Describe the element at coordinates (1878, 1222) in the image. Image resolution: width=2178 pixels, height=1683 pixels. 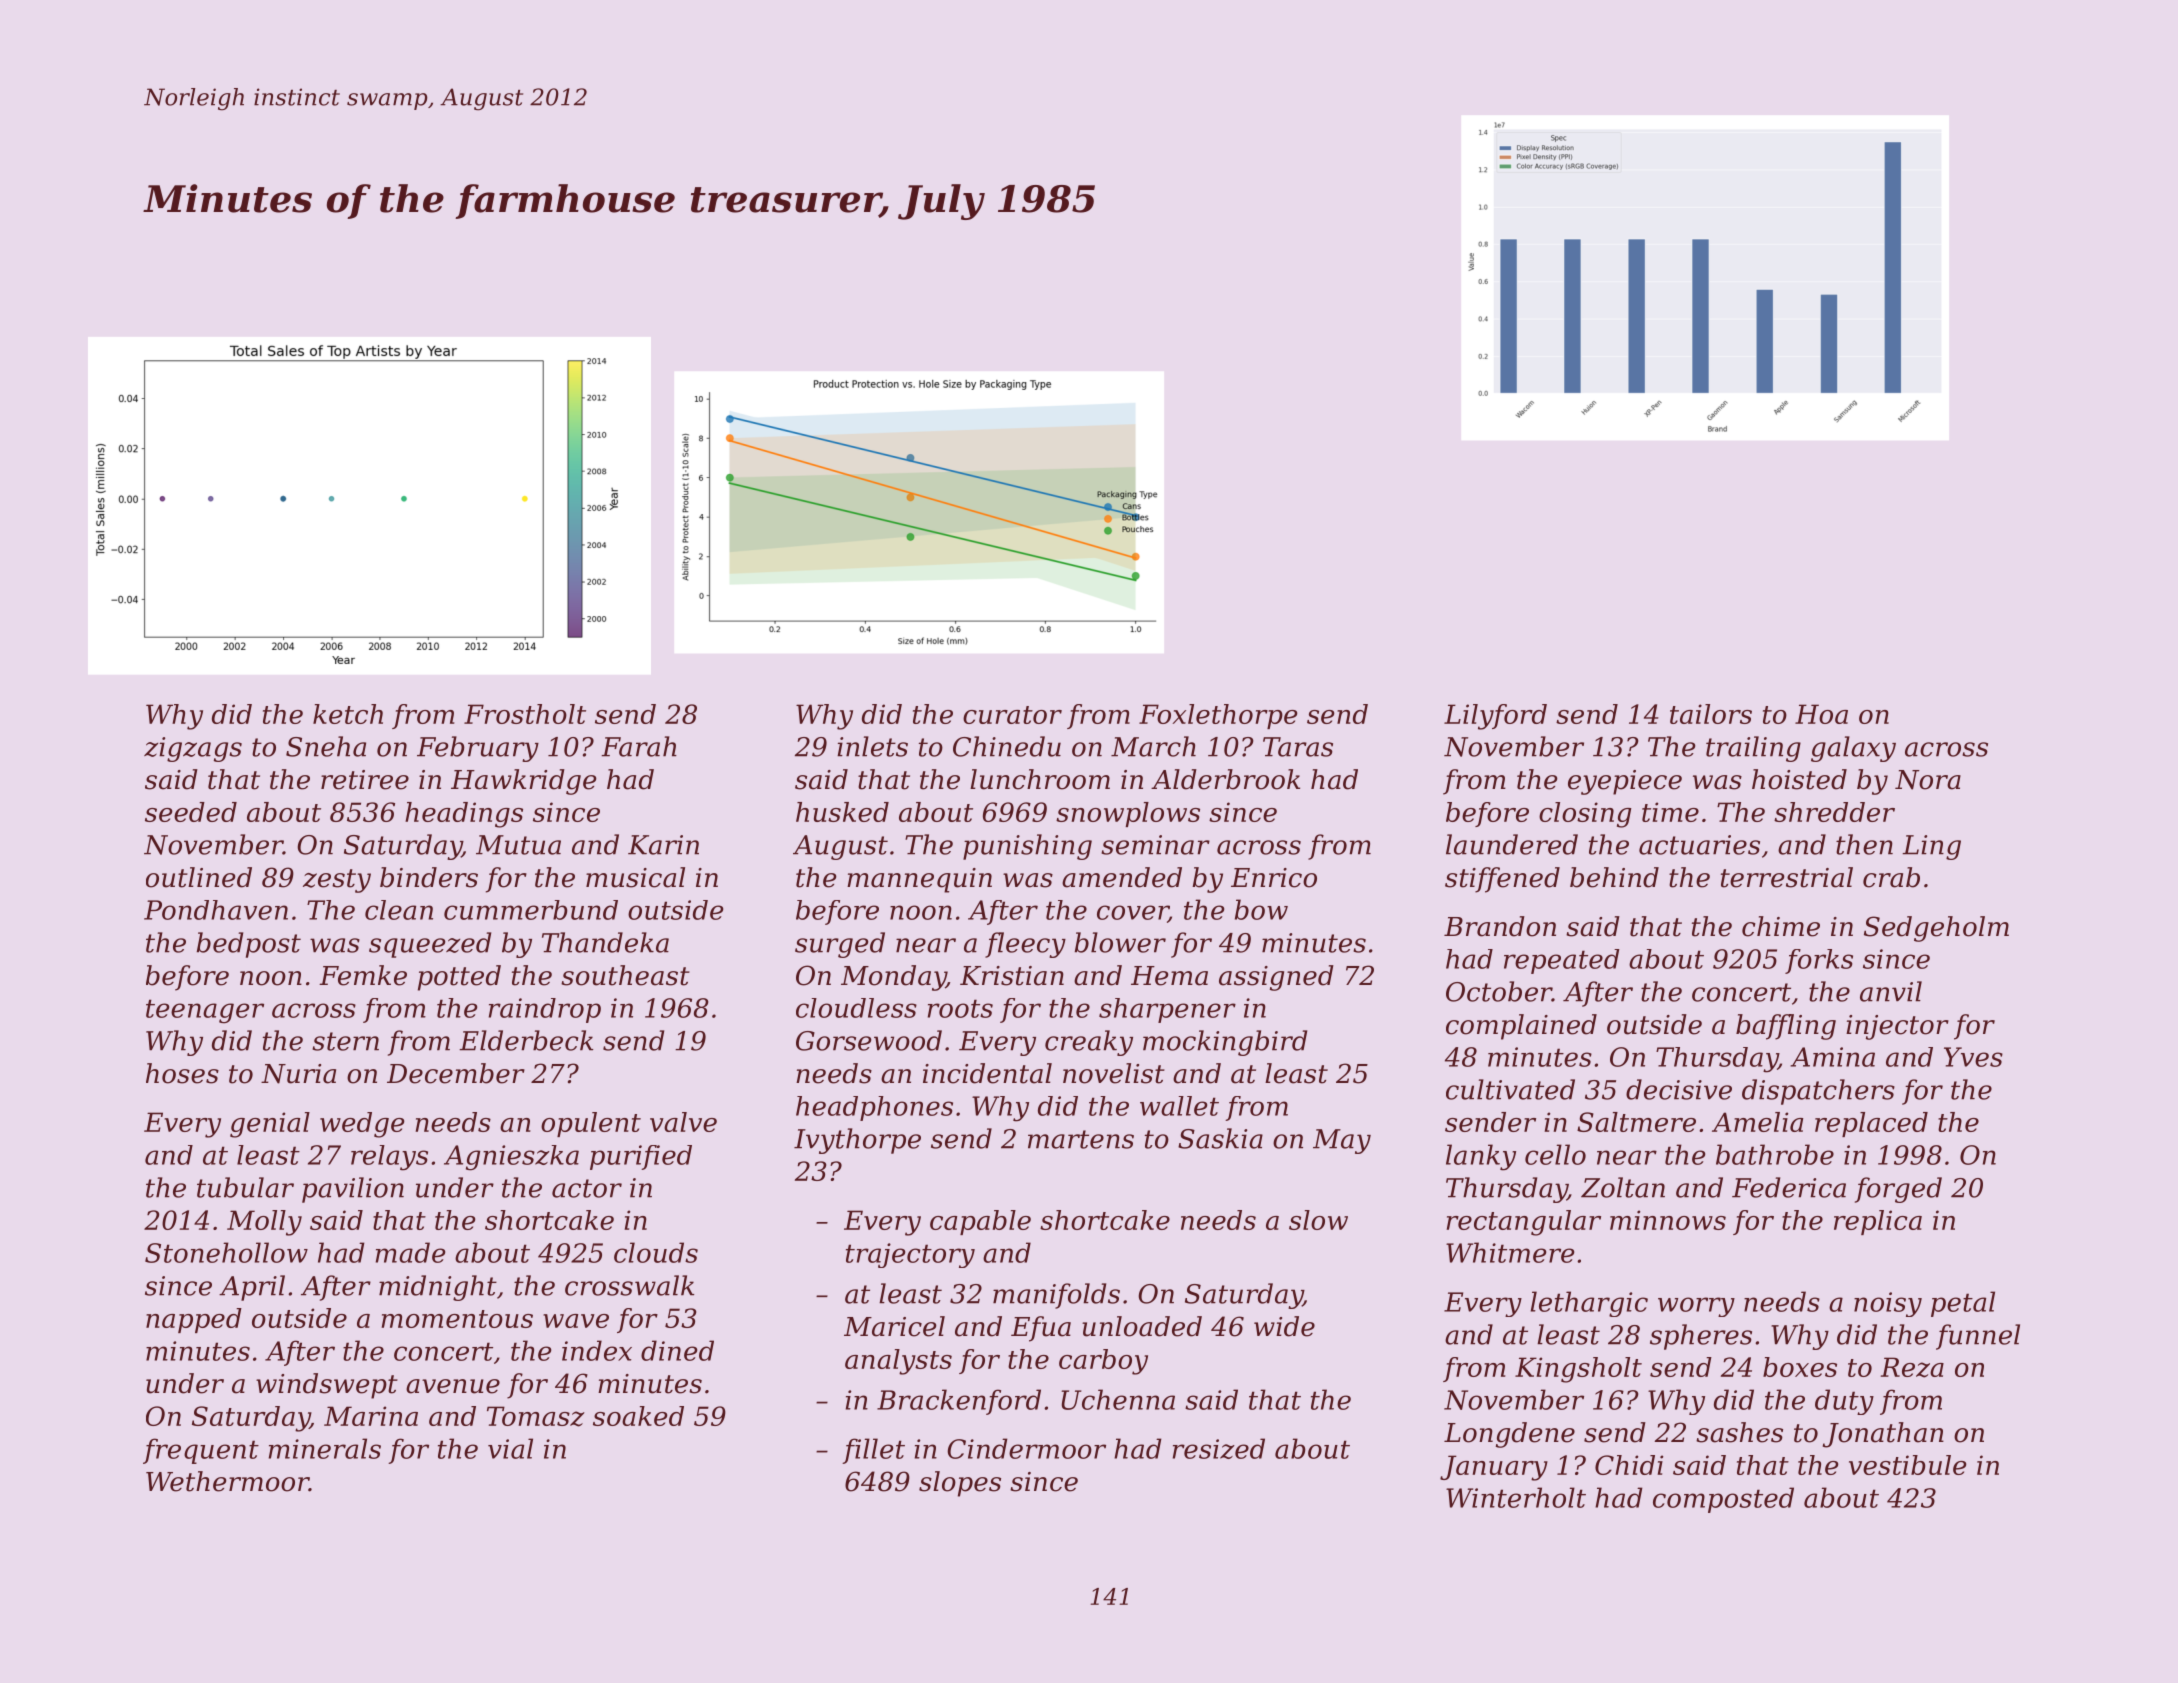
I see `replica` at that location.
